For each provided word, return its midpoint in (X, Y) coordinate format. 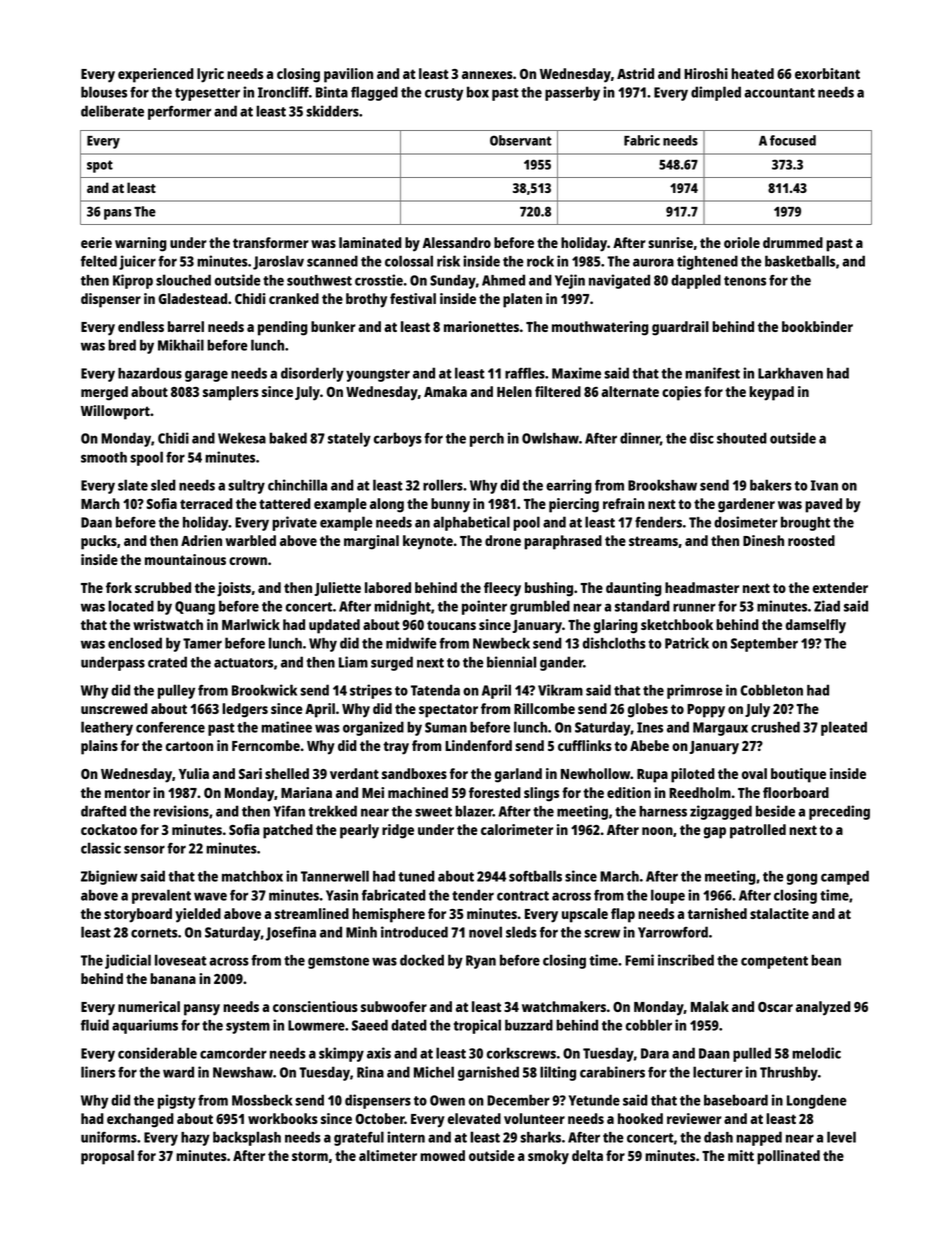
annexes (487, 75)
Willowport (115, 412)
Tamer (202, 643)
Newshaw (243, 1072)
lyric (210, 75)
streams (653, 541)
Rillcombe (544, 708)
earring (569, 486)
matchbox (252, 876)
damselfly (816, 626)
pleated (844, 728)
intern (406, 1137)
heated (752, 73)
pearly (359, 831)
